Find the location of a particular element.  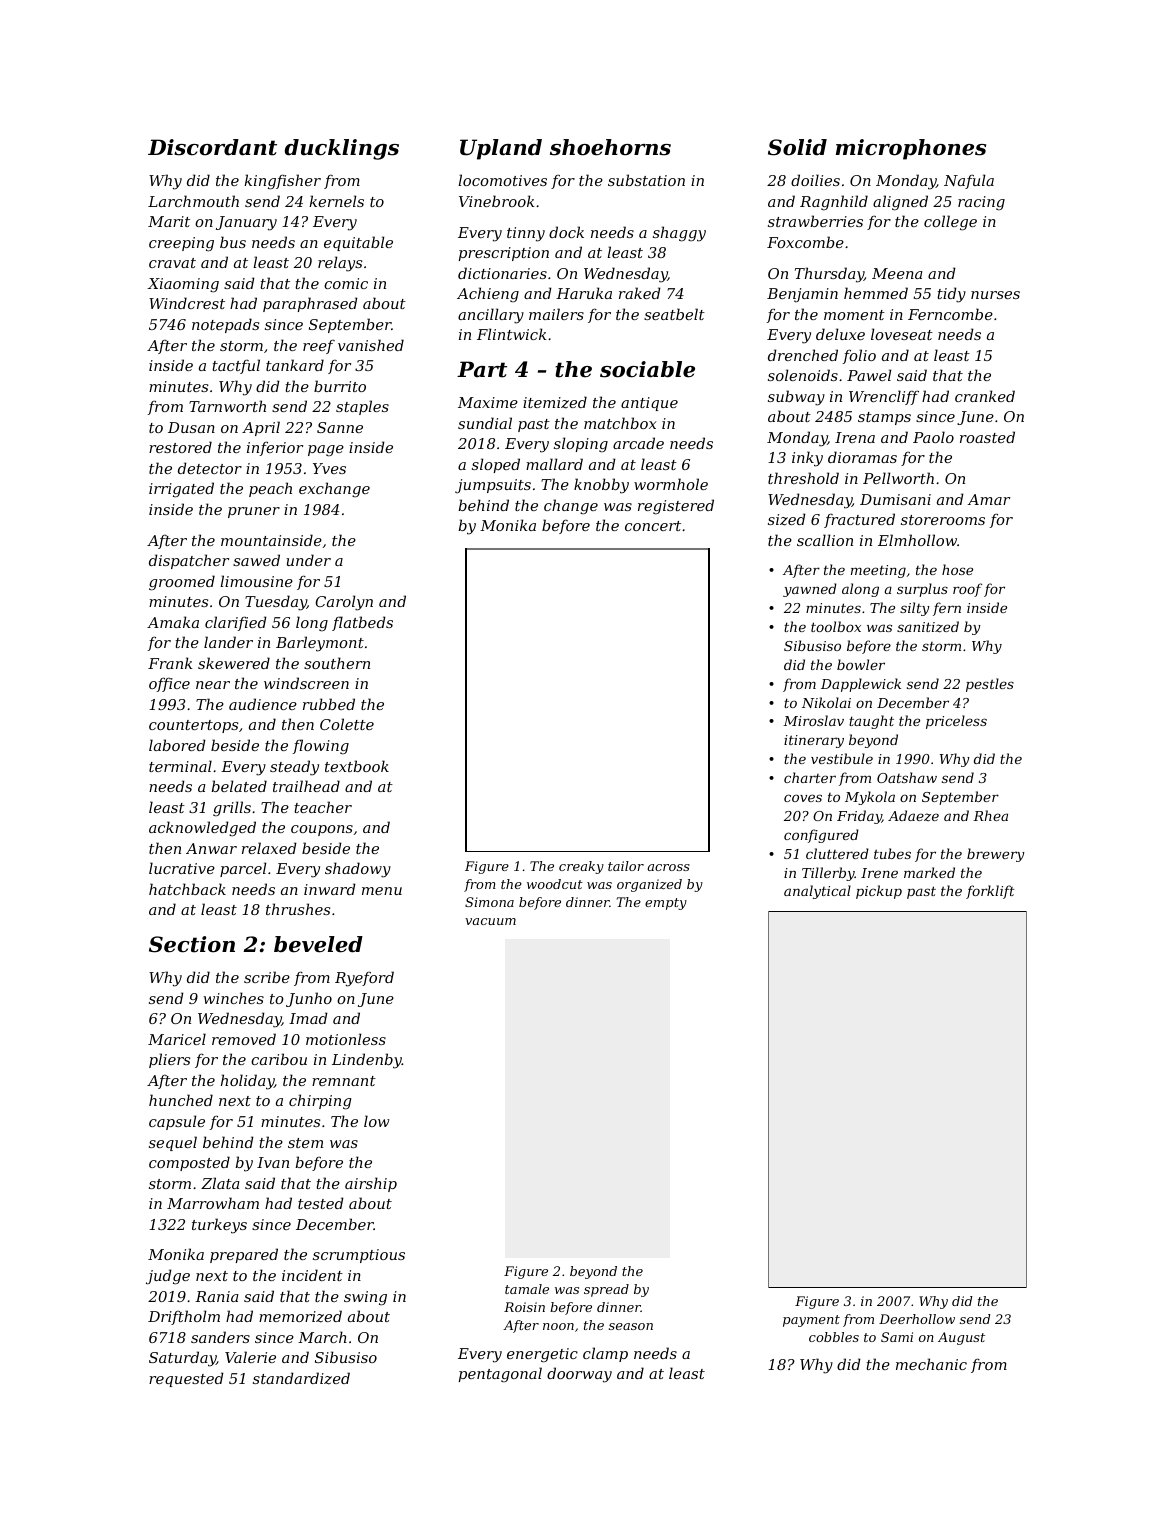

Foxcombe is located at coordinates (805, 242).
